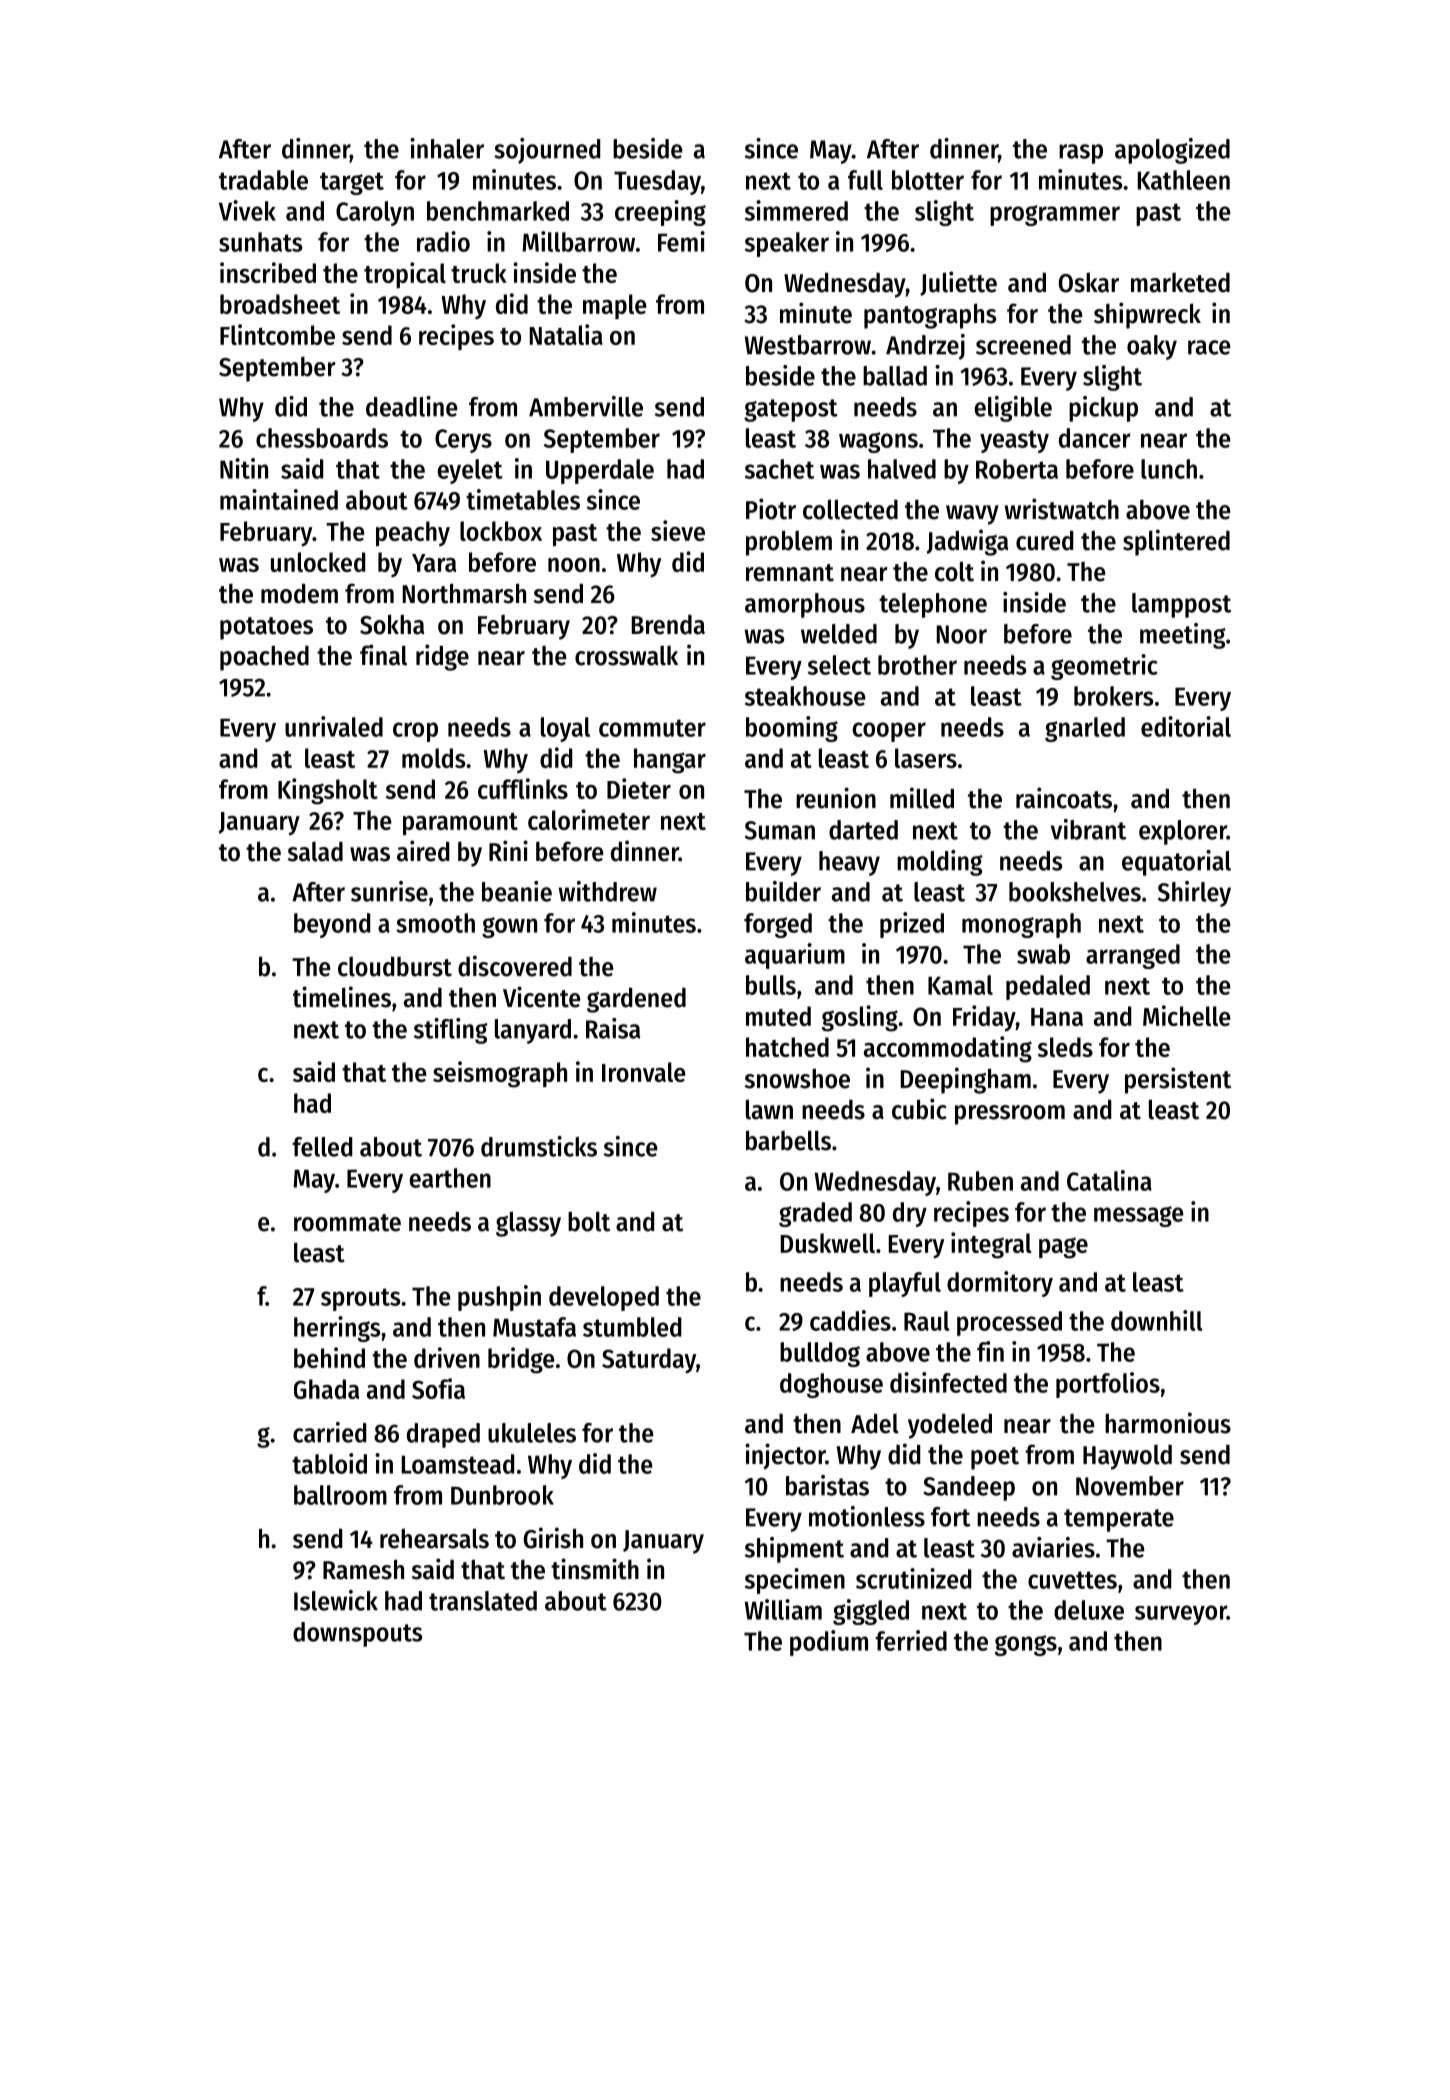 This screenshot has height=2100, width=1450. Describe the element at coordinates (614, 306) in the screenshot. I see `maple` at that location.
